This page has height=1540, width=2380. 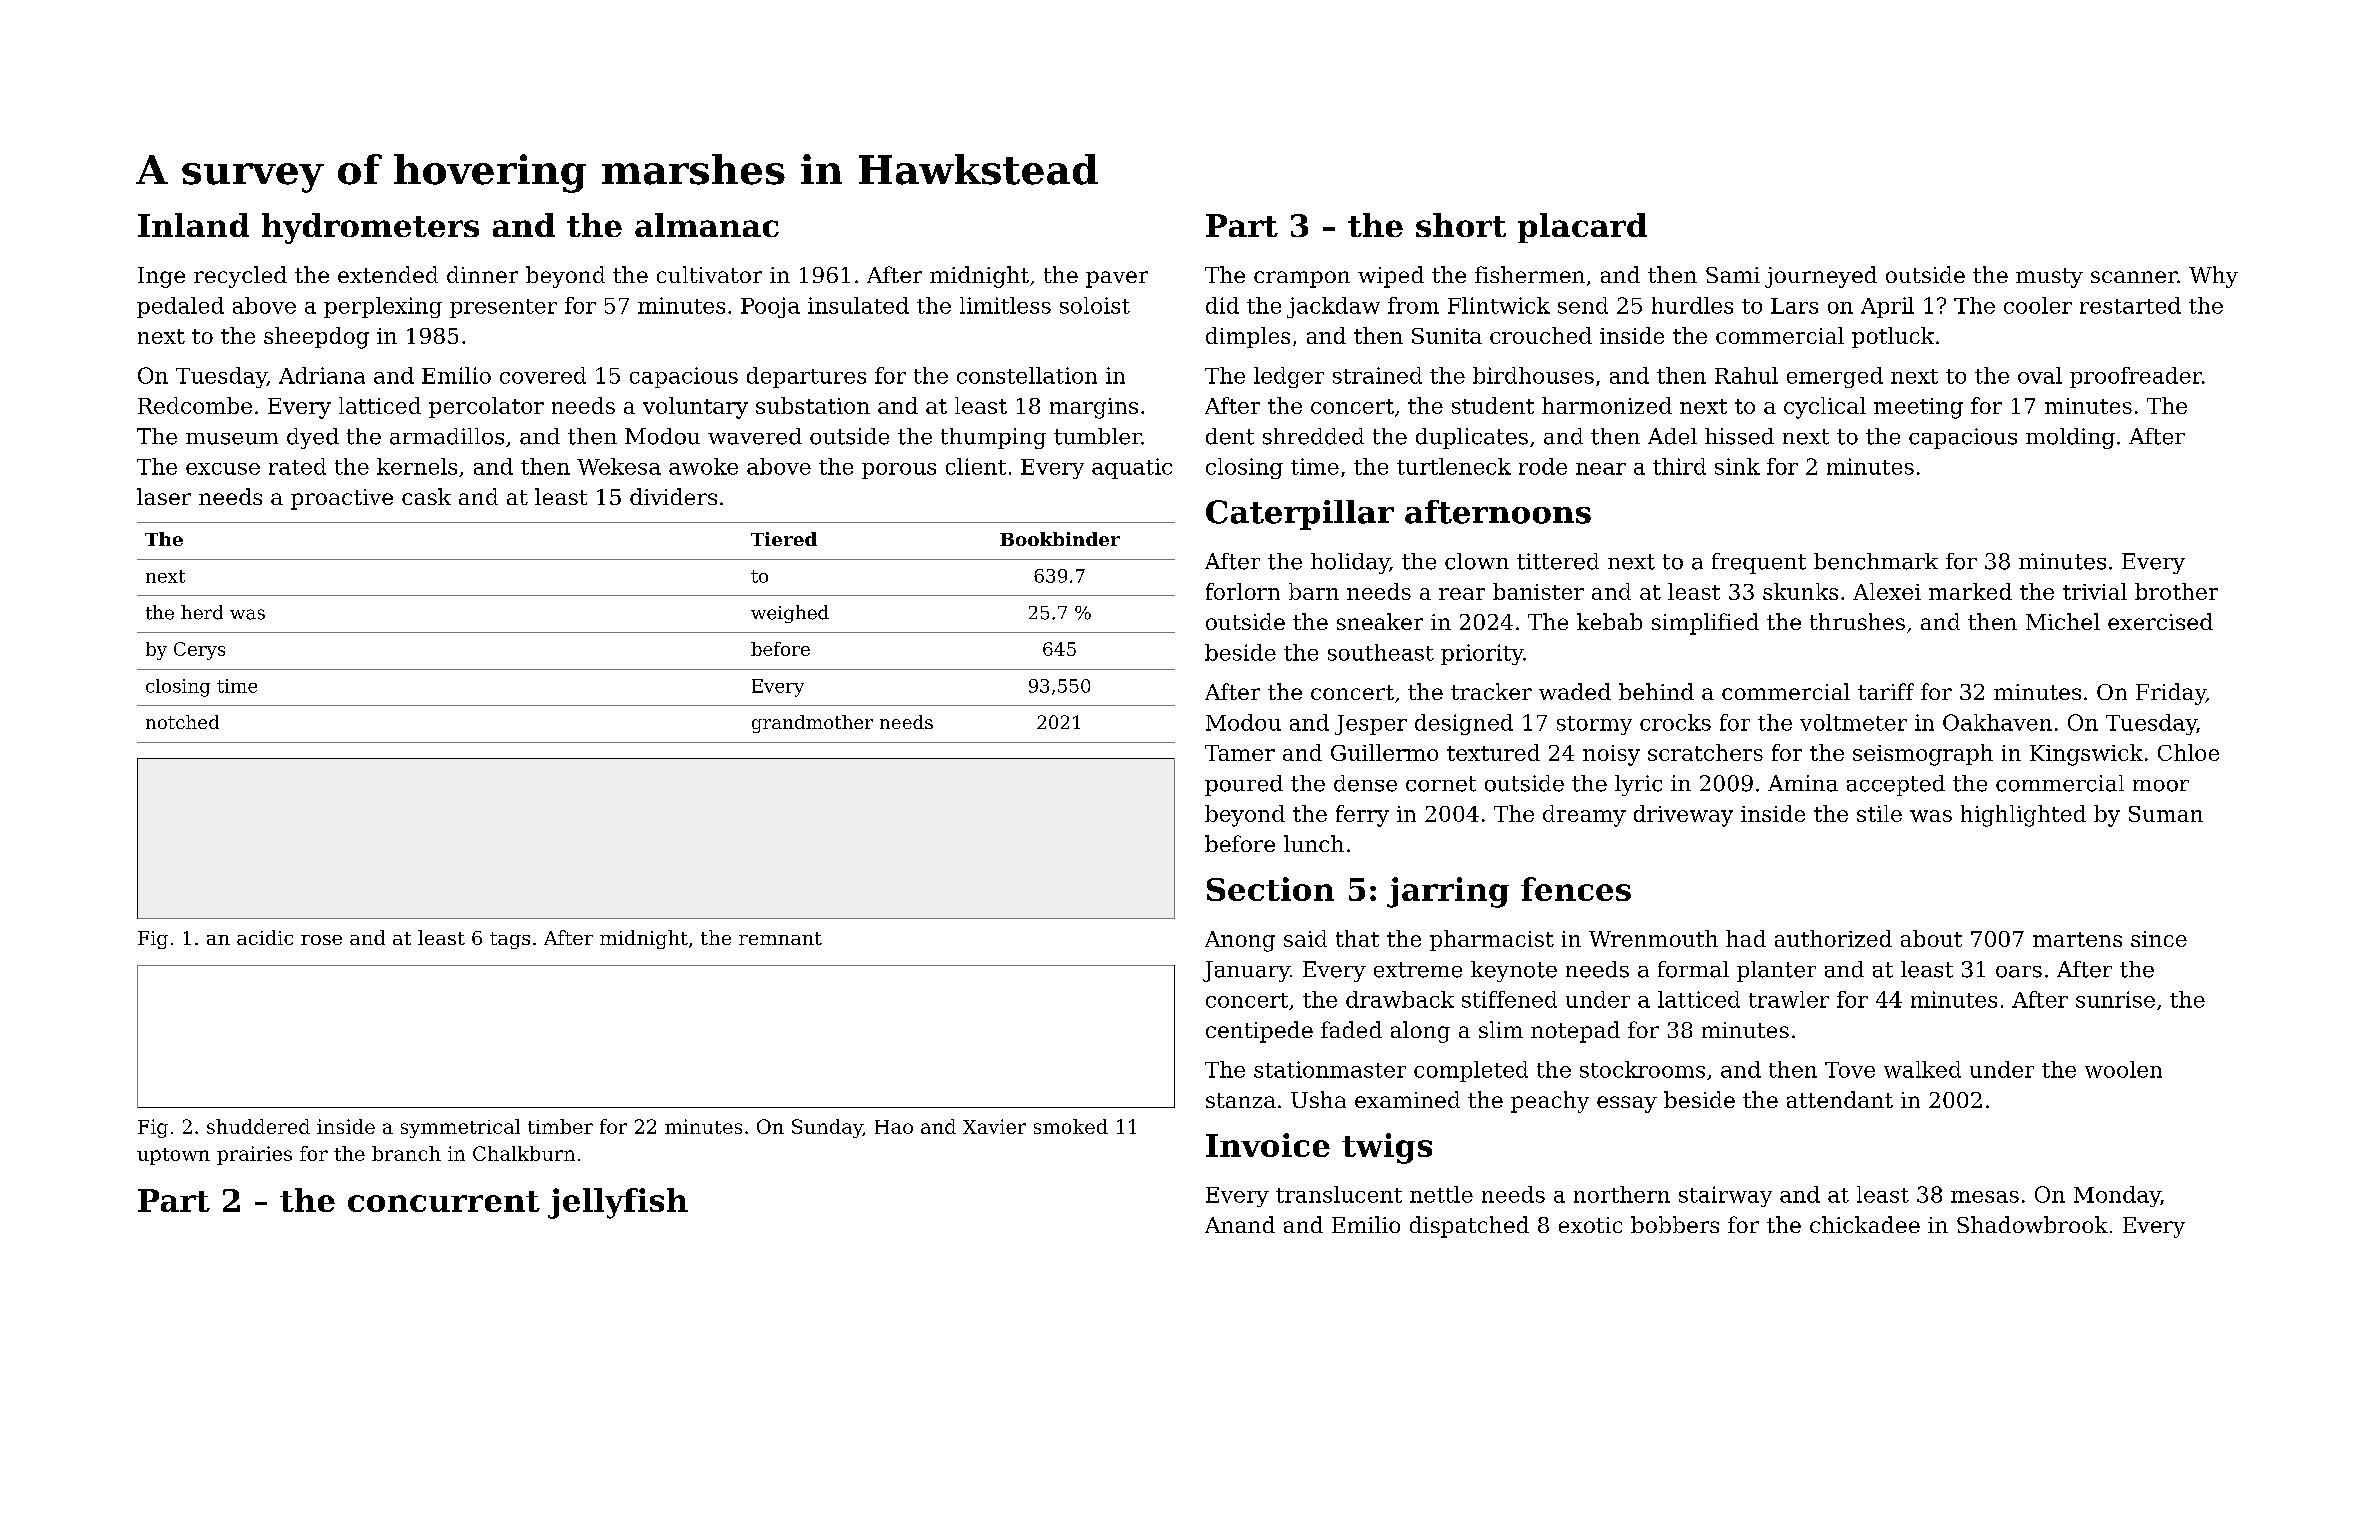 What do you see at coordinates (618, 1203) in the page?
I see `jellyfish` at bounding box center [618, 1203].
